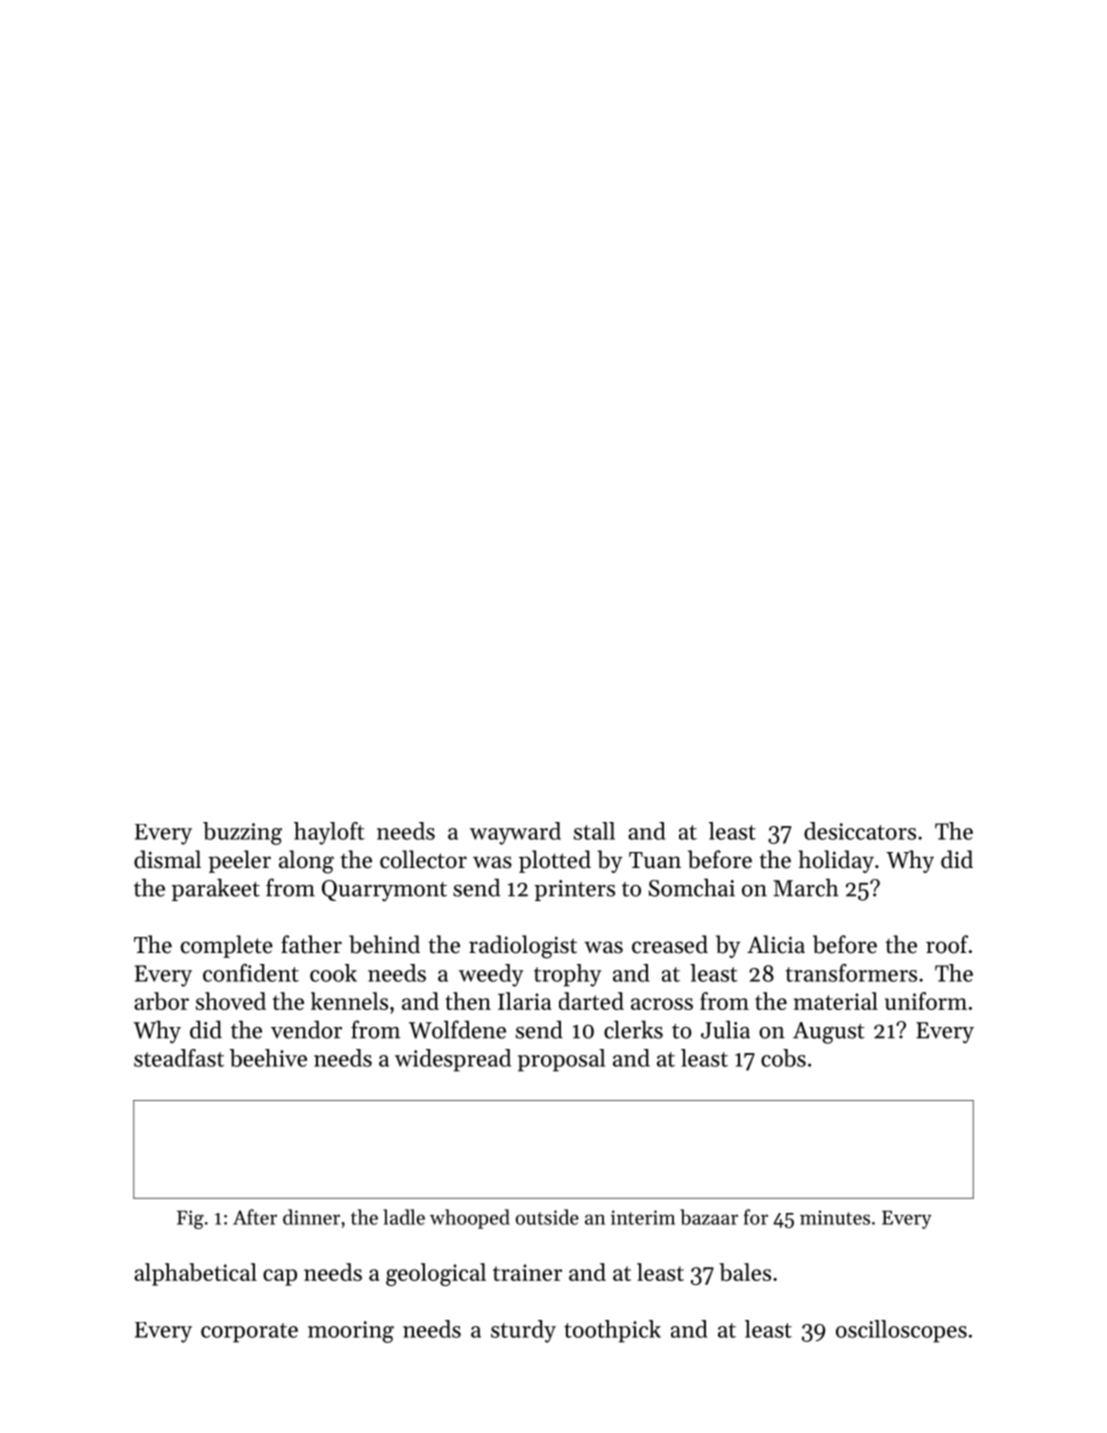 This screenshot has height=1433, width=1107. Describe the element at coordinates (453, 1060) in the screenshot. I see `widespread` at that location.
